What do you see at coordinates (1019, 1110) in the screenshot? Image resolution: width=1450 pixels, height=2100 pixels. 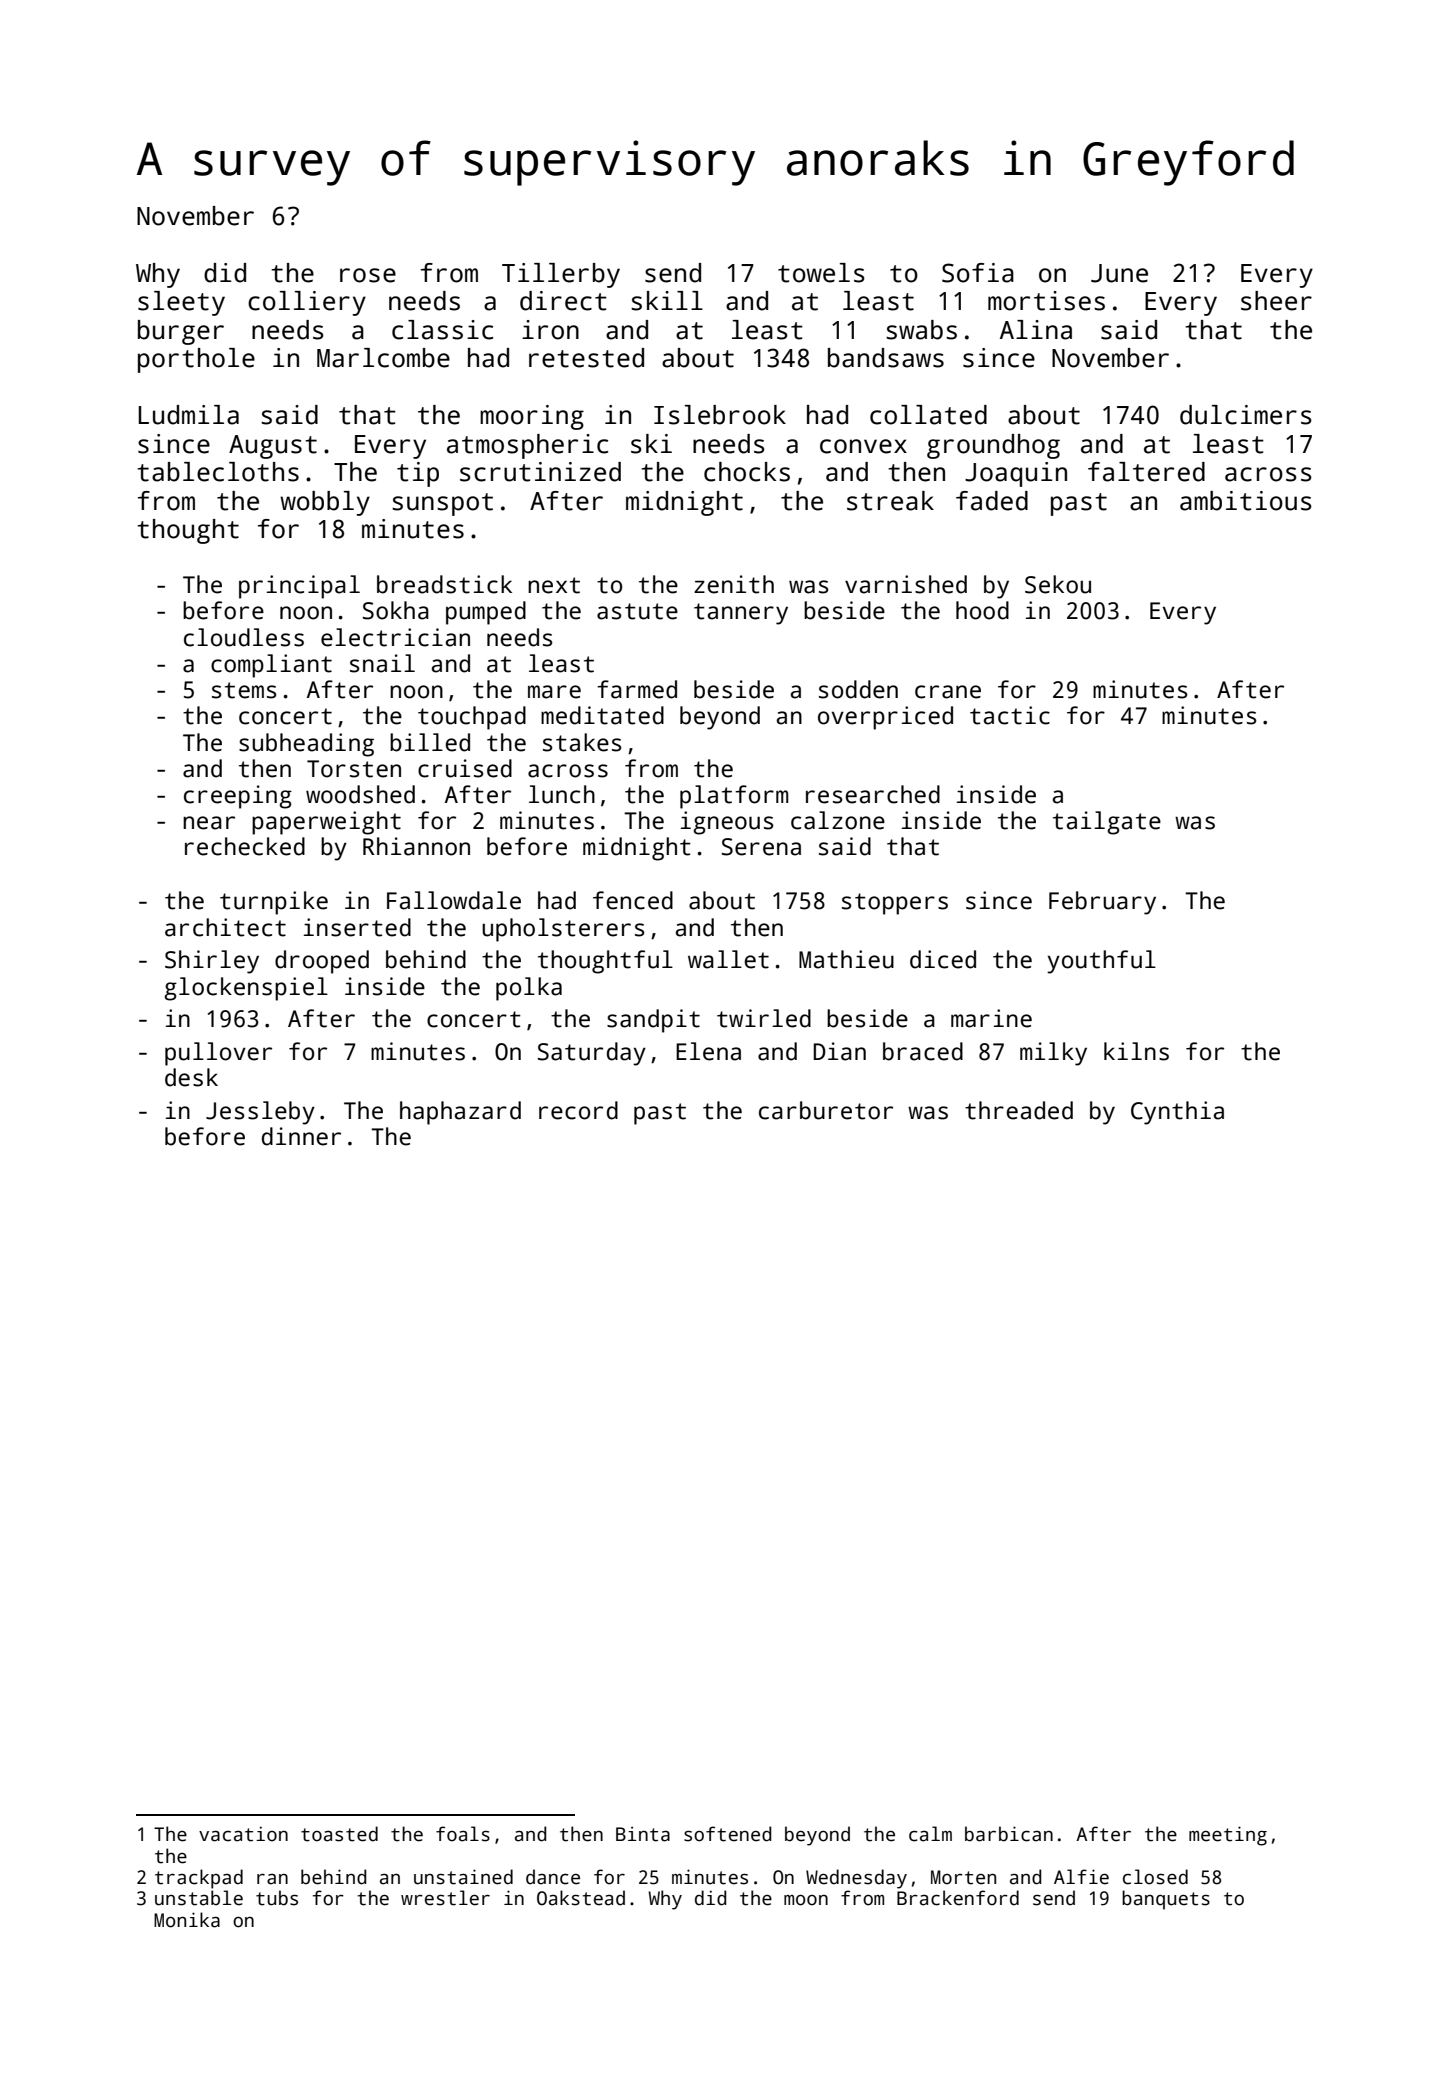 I see `threaded` at bounding box center [1019, 1110].
